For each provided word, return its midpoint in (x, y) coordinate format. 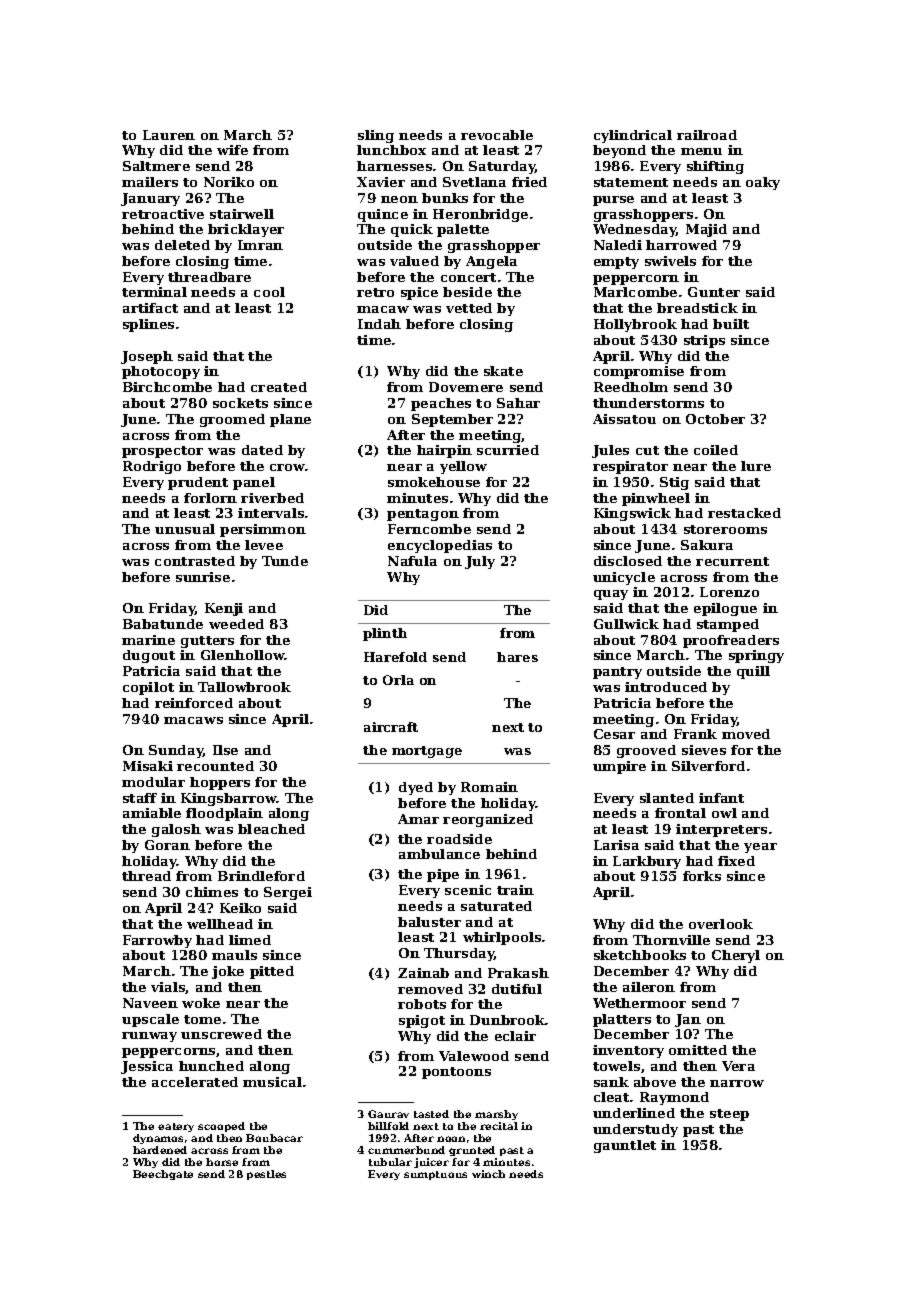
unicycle (624, 578)
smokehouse (434, 482)
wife (232, 150)
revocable (497, 135)
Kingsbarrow (229, 799)
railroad (707, 135)
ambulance (439, 854)
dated (262, 450)
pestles (266, 1175)
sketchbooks (640, 955)
